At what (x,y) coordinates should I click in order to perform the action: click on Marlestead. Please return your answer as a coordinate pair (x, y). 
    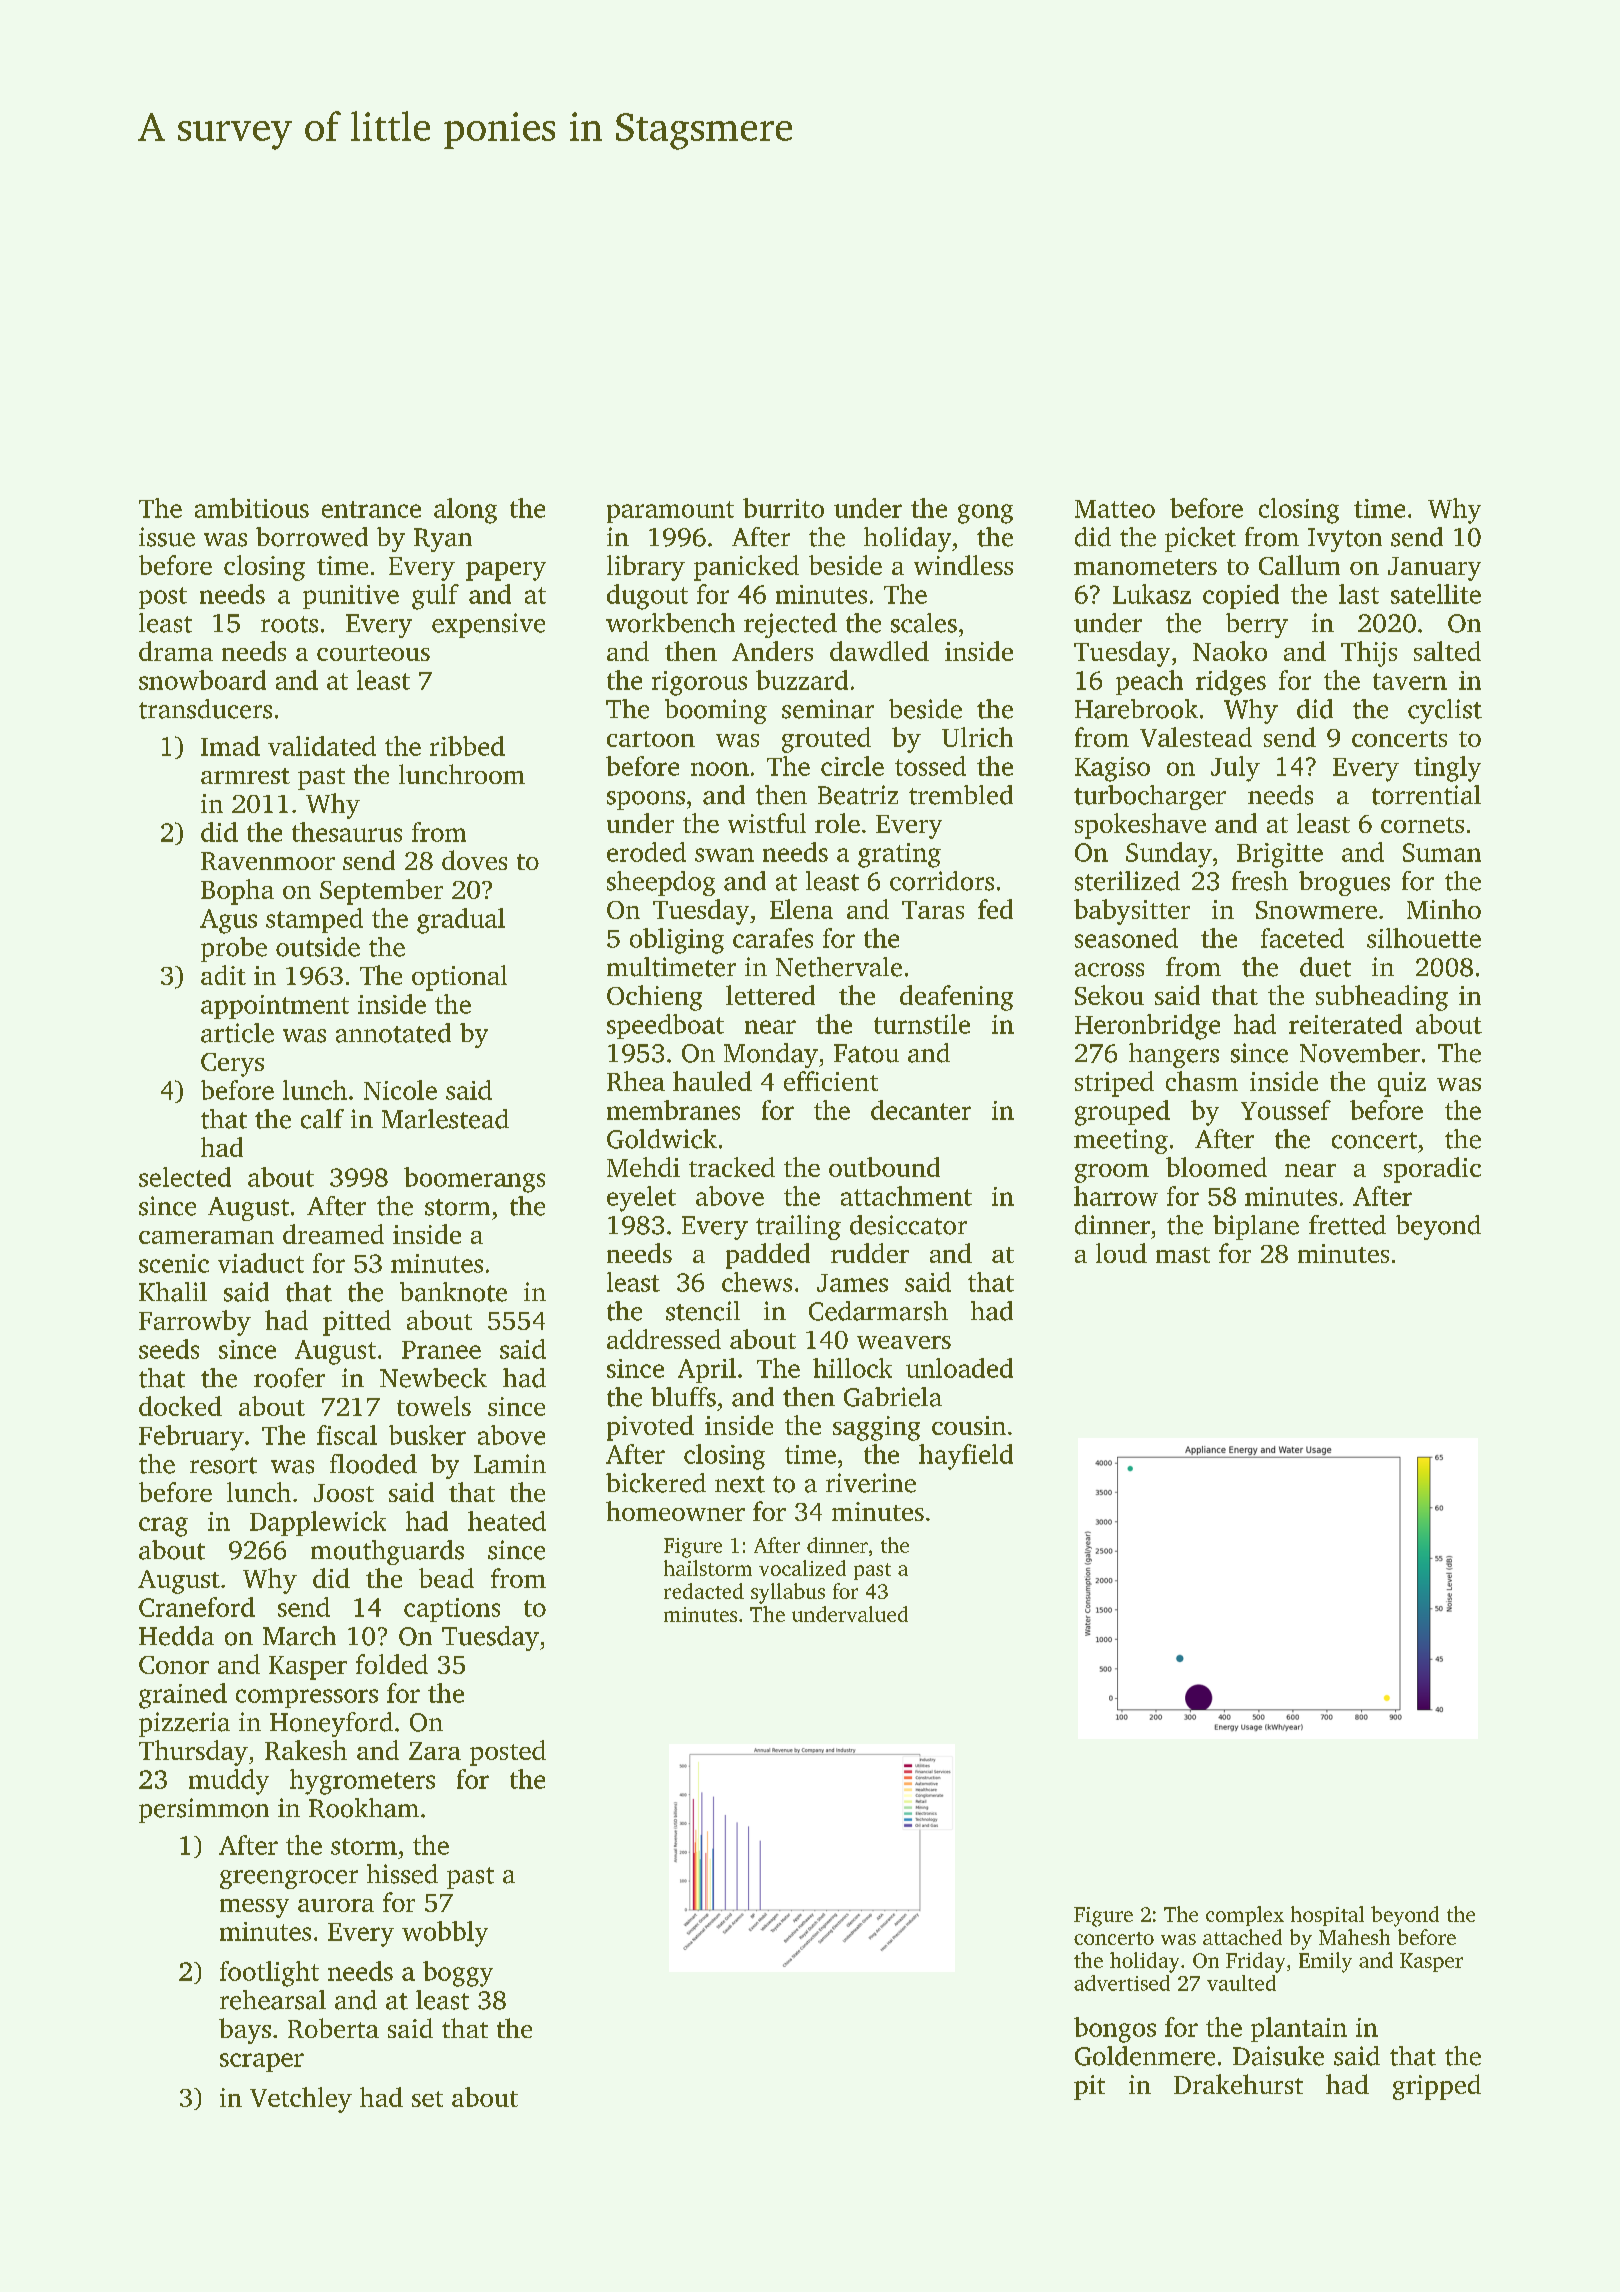
    Looking at the image, I should click on (445, 1119).
